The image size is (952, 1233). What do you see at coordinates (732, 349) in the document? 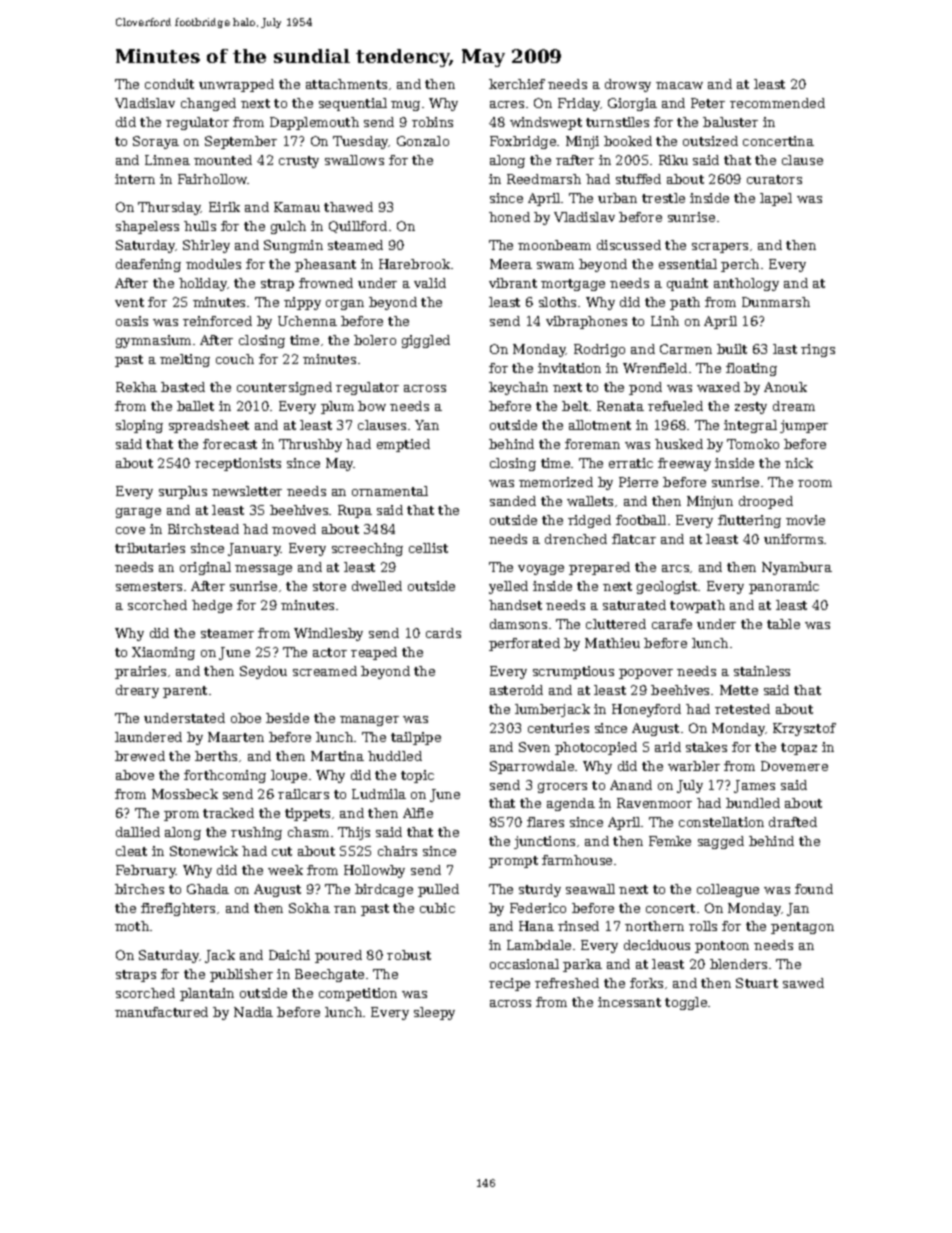
I see `built` at bounding box center [732, 349].
